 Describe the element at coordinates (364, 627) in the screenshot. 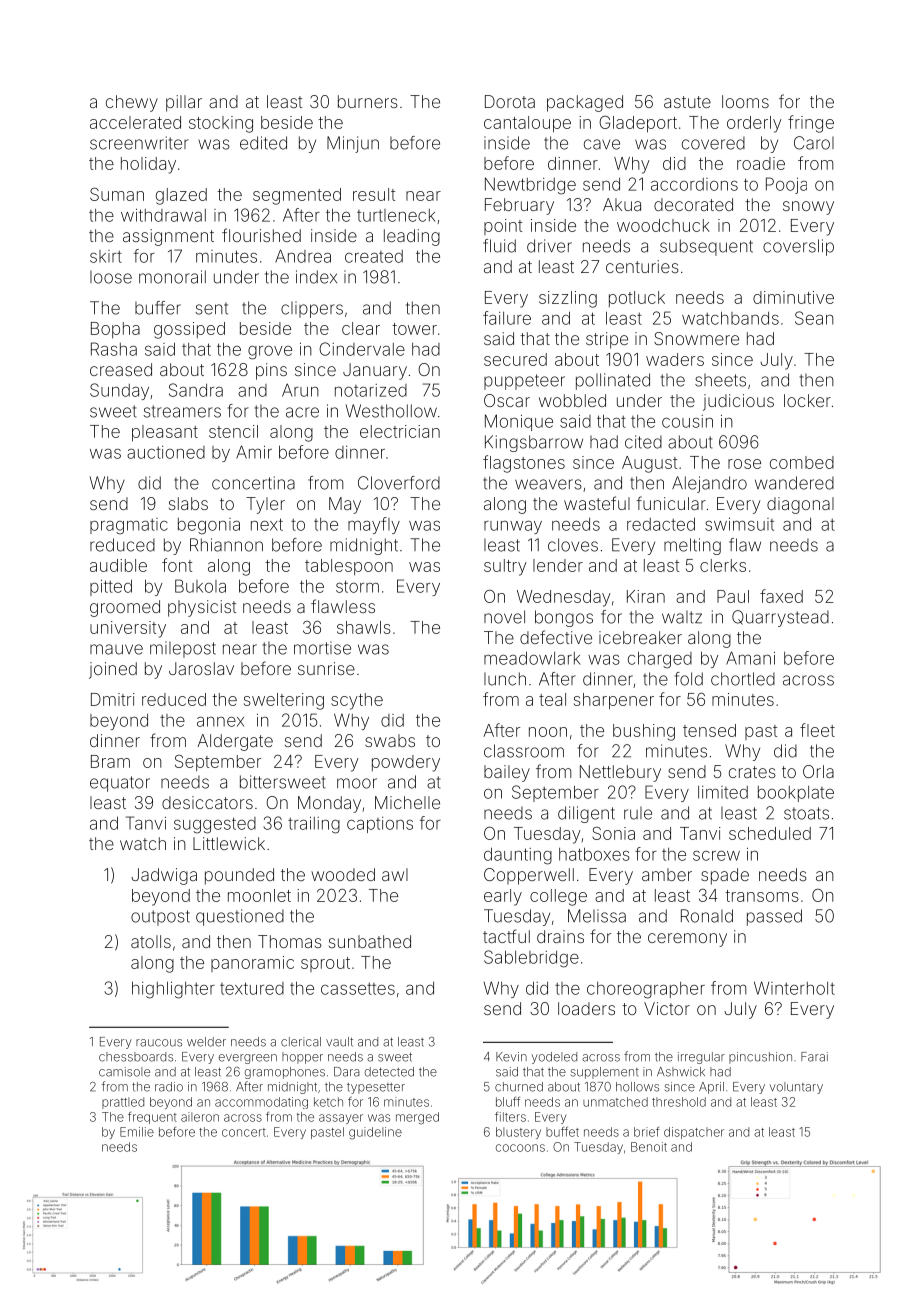

I see `shawls` at that location.
